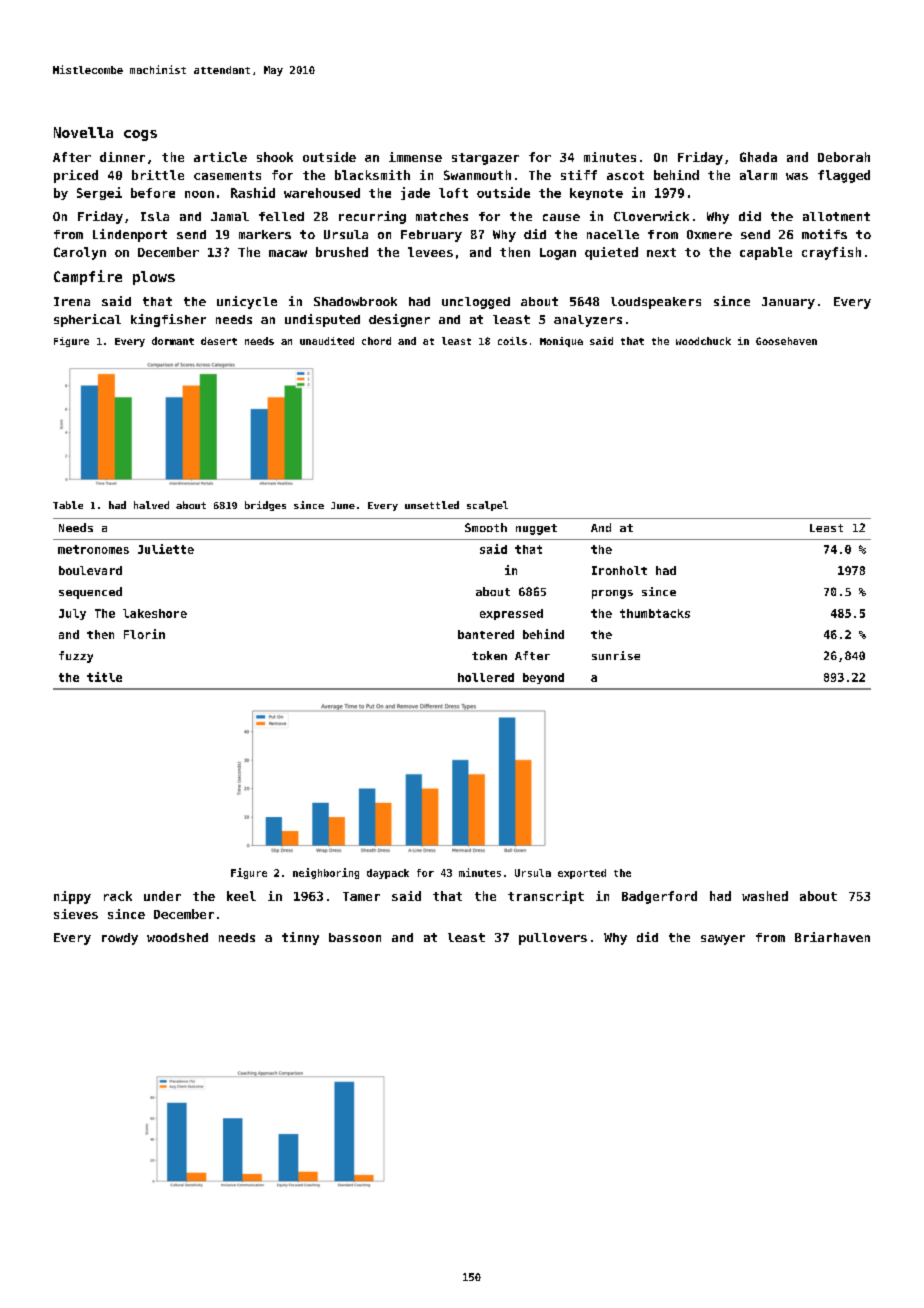 The width and height of the screenshot is (924, 1308). I want to click on alarm, so click(758, 175).
